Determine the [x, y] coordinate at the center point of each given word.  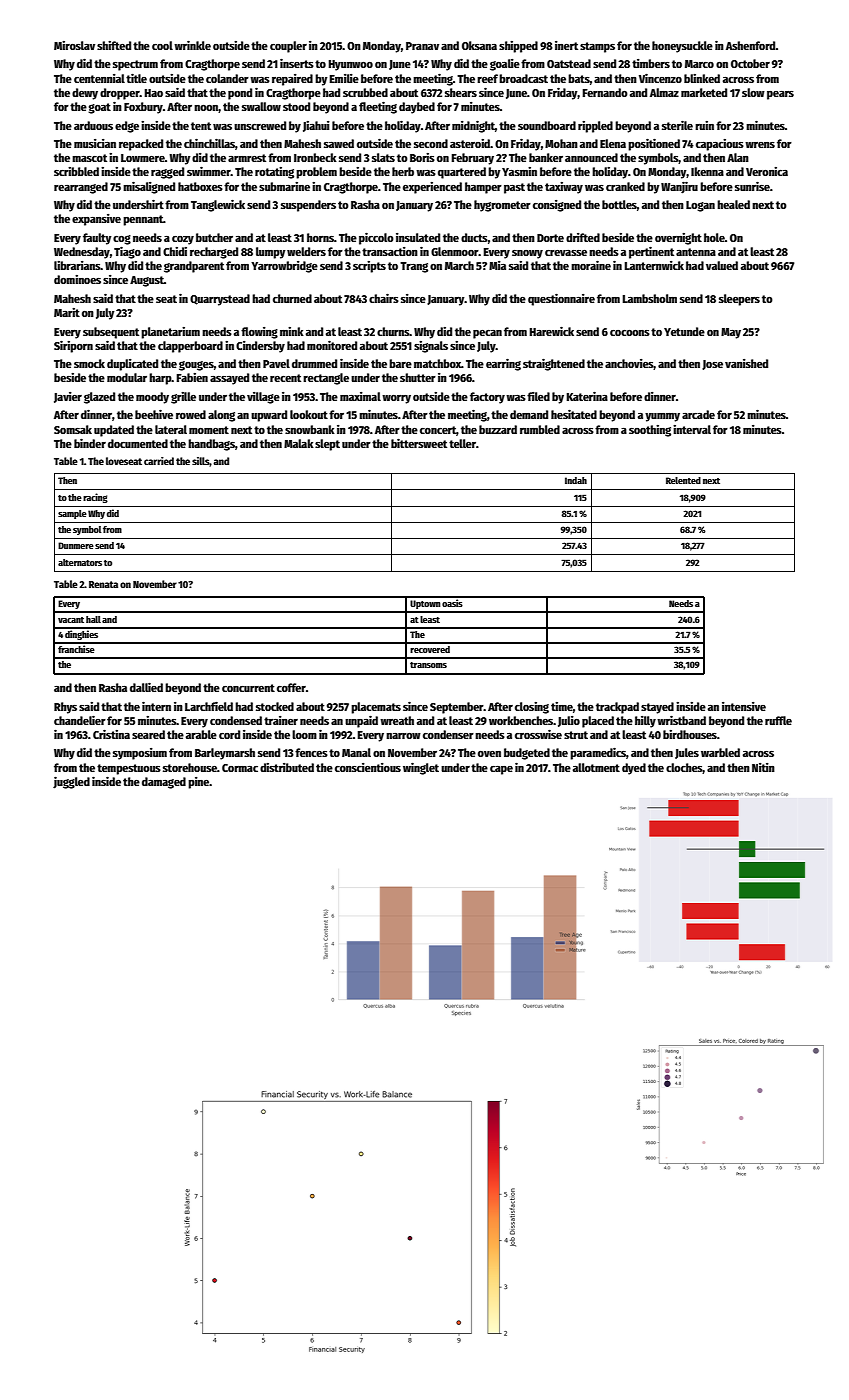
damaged [164, 783]
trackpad [617, 708]
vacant [71, 620]
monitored [332, 345]
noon [206, 107]
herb [403, 171]
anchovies [629, 364]
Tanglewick [218, 205]
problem [316, 173]
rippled [595, 127]
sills [201, 462]
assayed [229, 379]
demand [529, 414]
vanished [746, 363]
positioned [654, 144]
